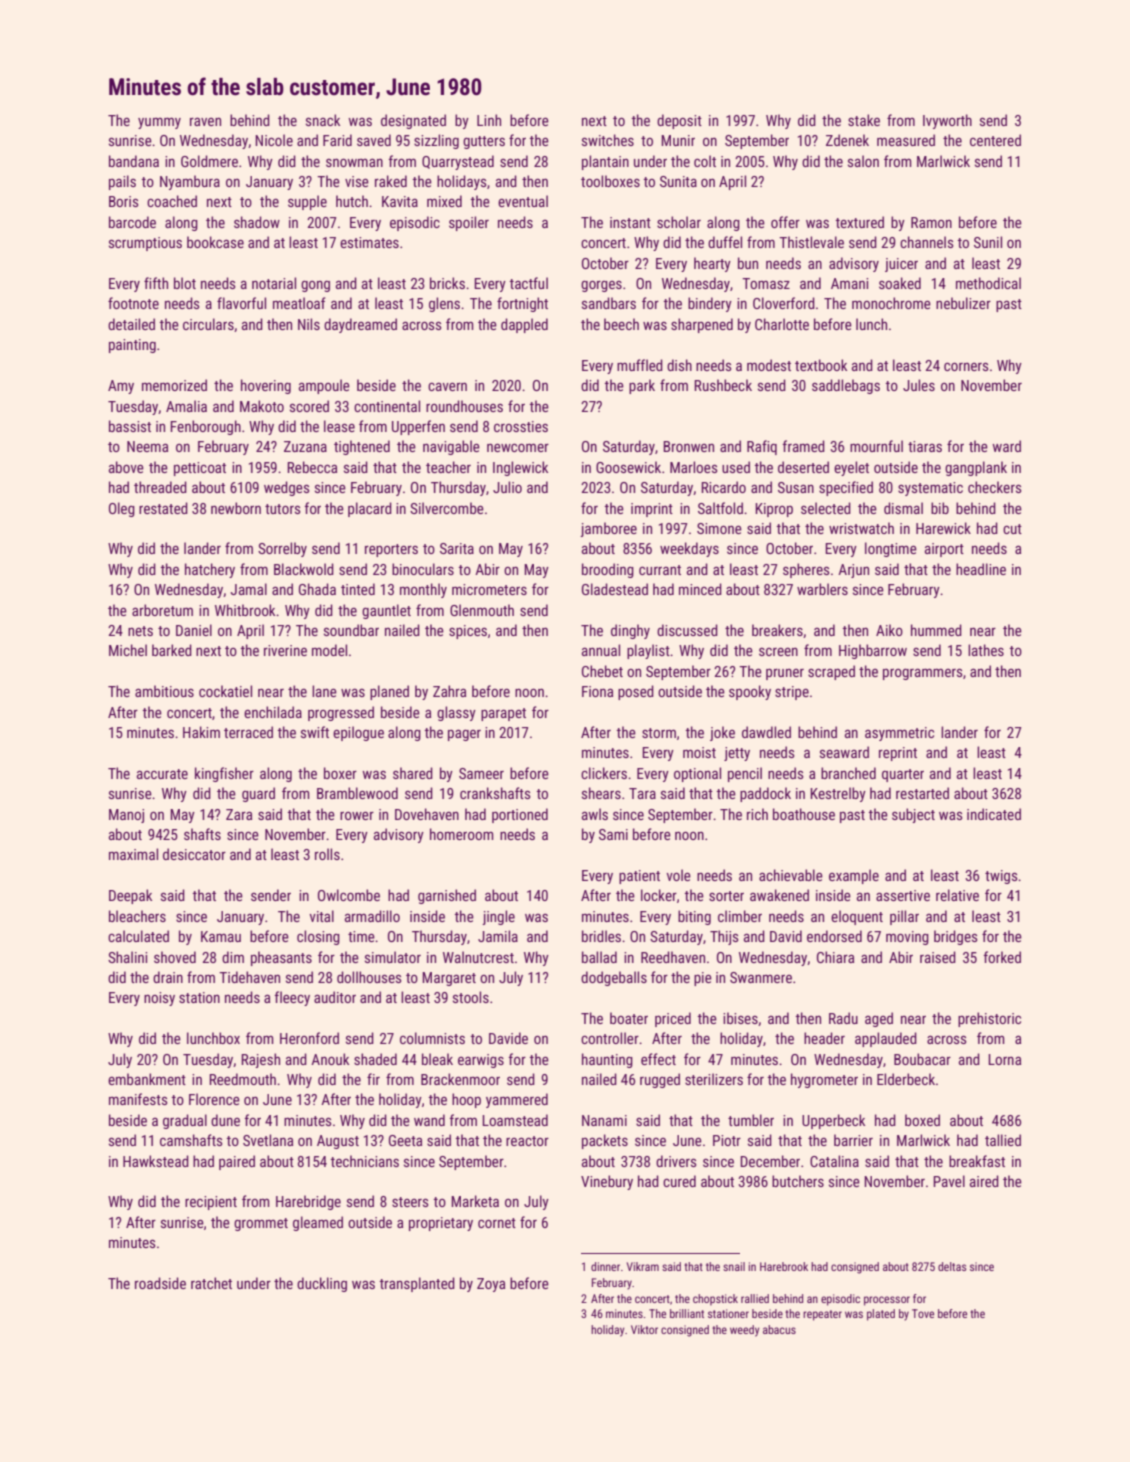 The width and height of the document is (1130, 1462). What do you see at coordinates (989, 1019) in the document?
I see `prehistoric` at bounding box center [989, 1019].
